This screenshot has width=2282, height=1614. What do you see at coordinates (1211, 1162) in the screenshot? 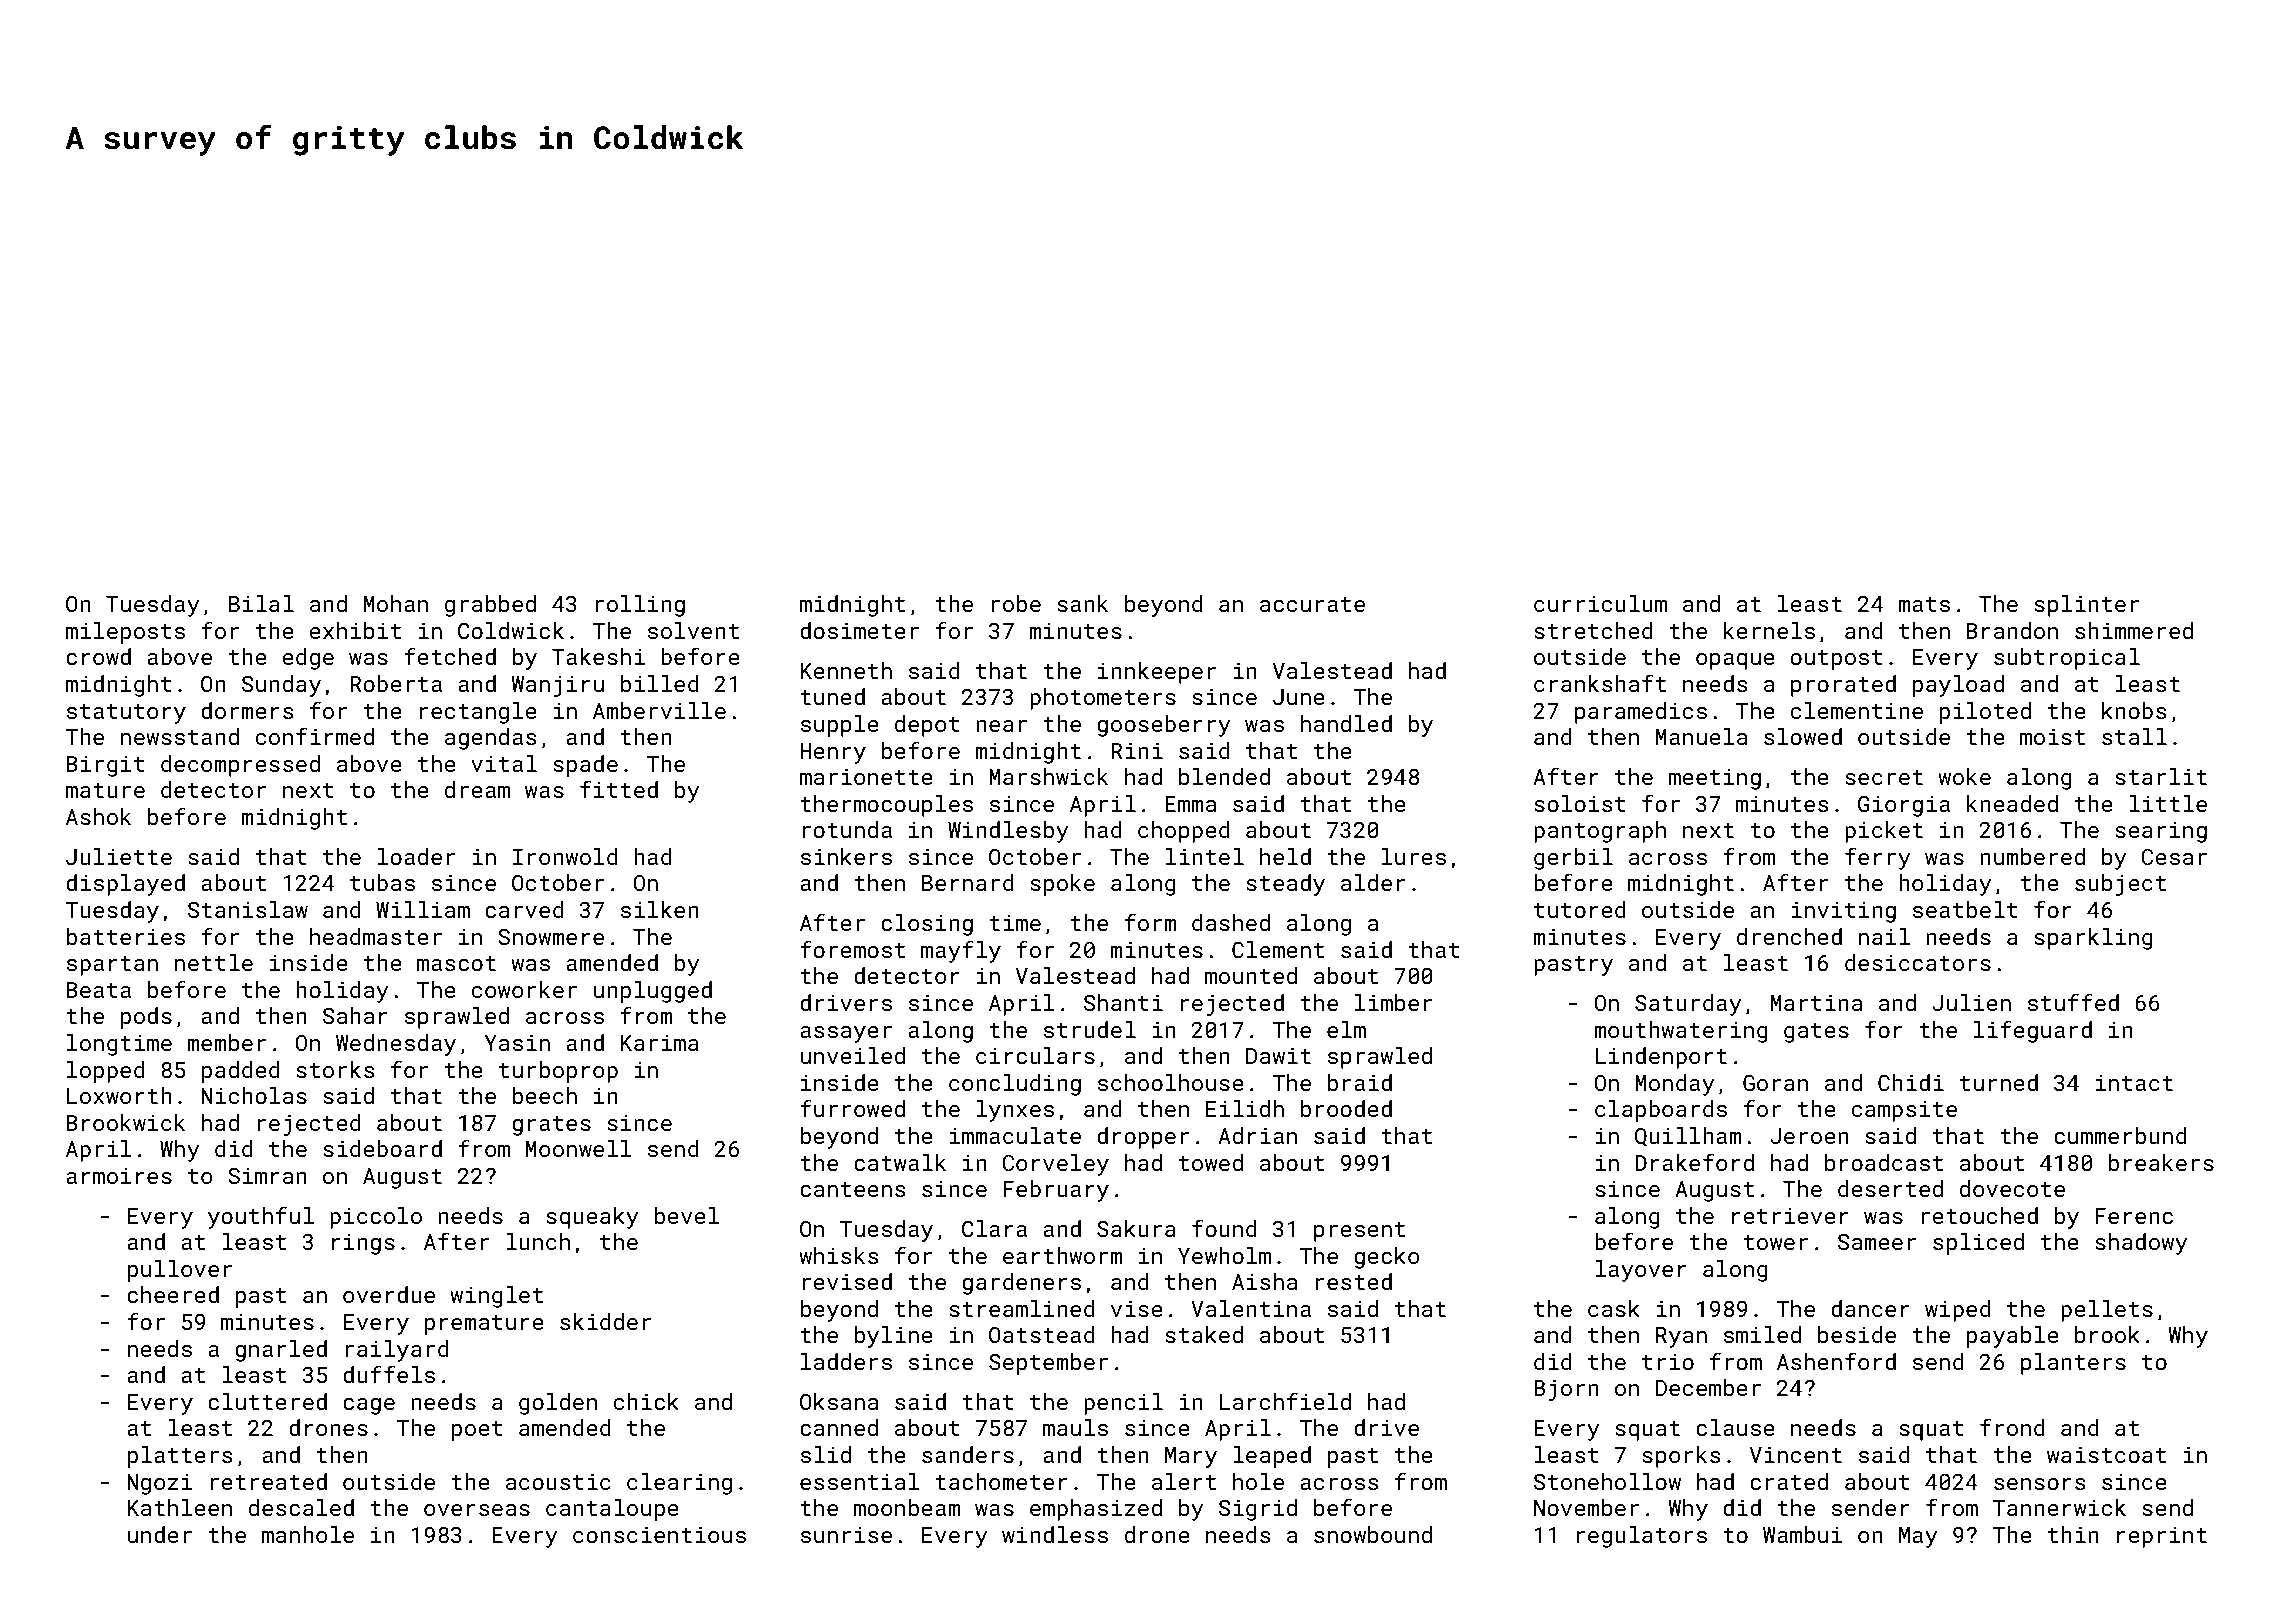
I see `towed` at bounding box center [1211, 1162].
